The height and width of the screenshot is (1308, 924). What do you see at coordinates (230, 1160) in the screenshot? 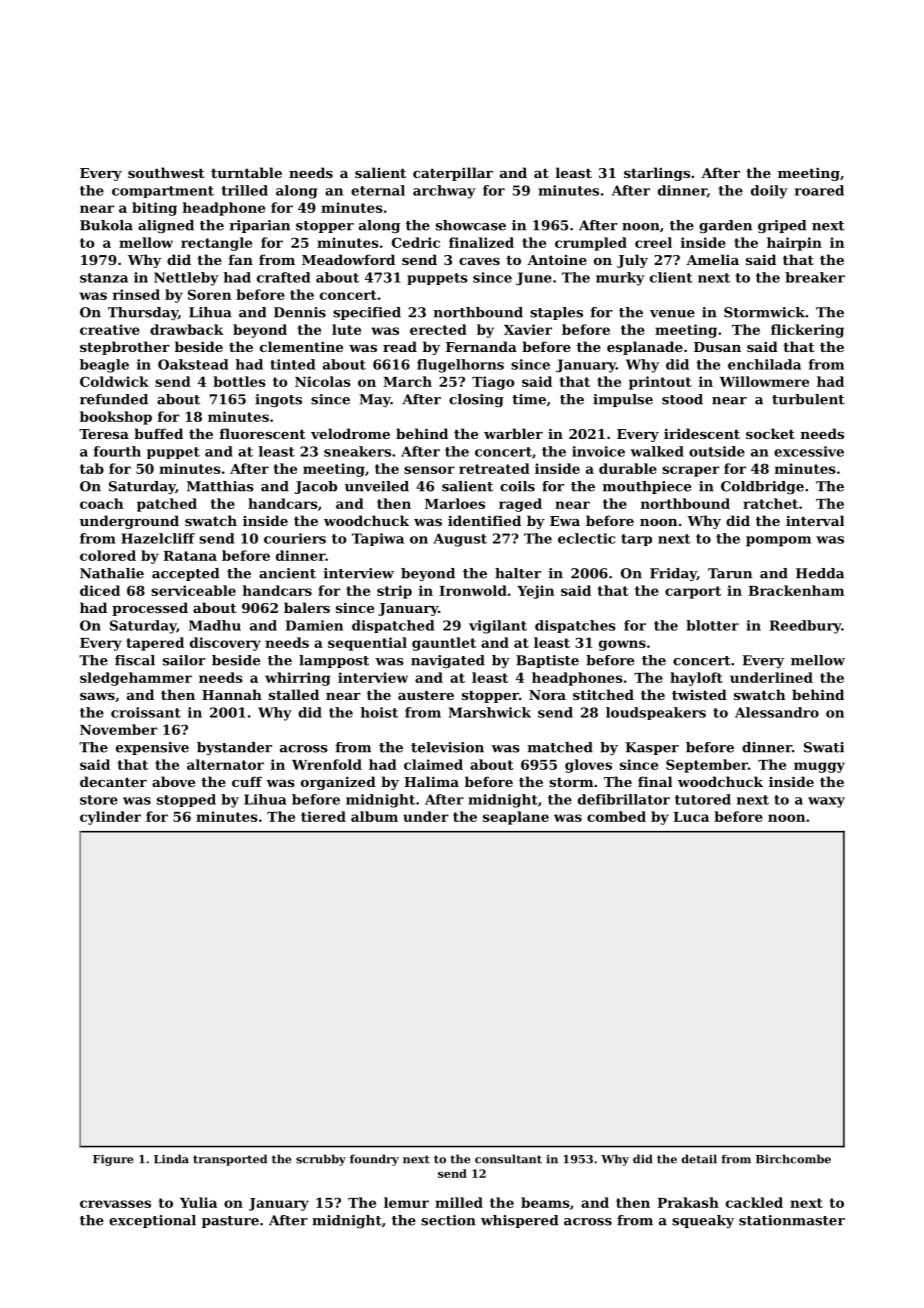
I see `transported` at bounding box center [230, 1160].
